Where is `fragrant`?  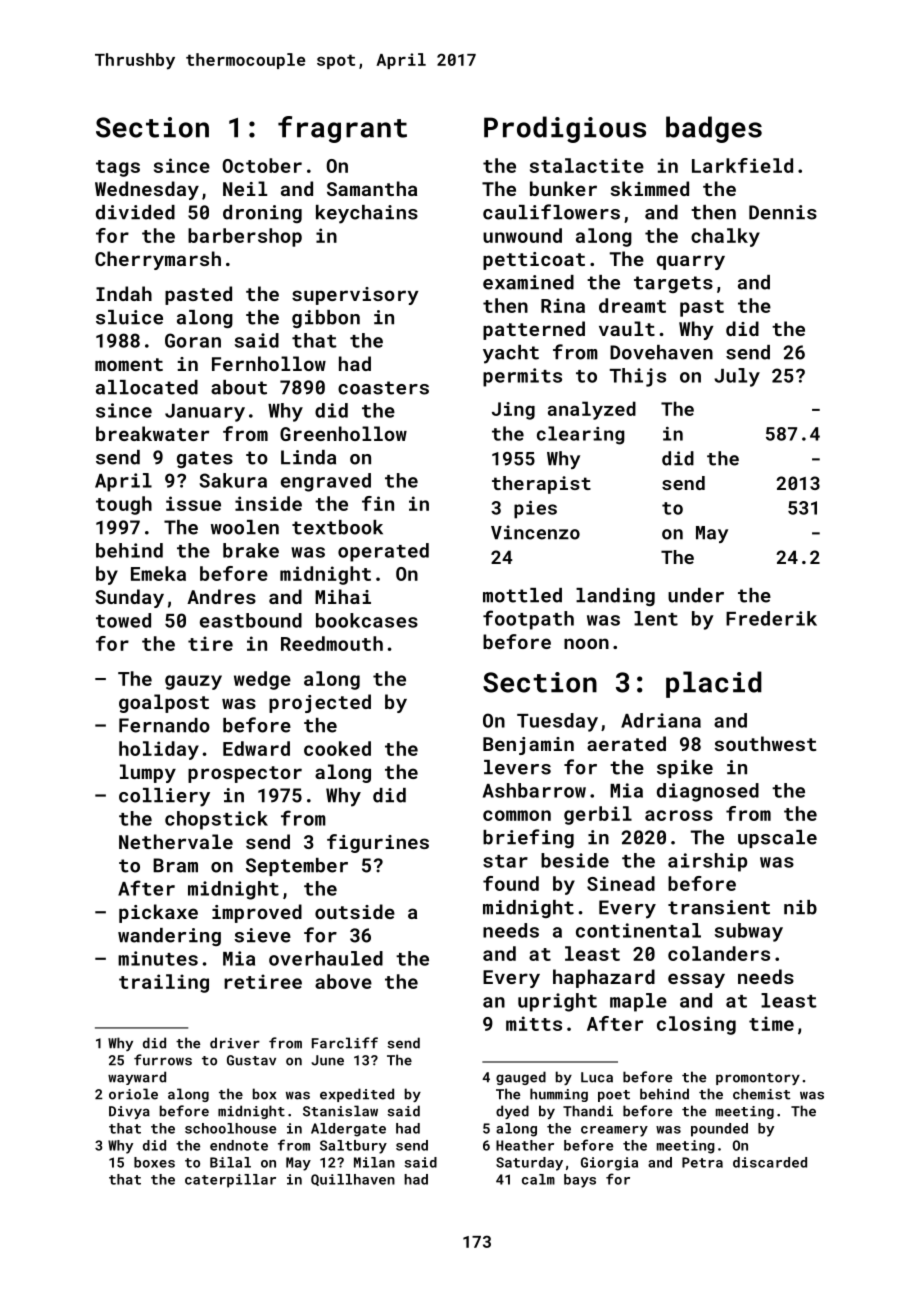 fragrant is located at coordinates (342, 129).
